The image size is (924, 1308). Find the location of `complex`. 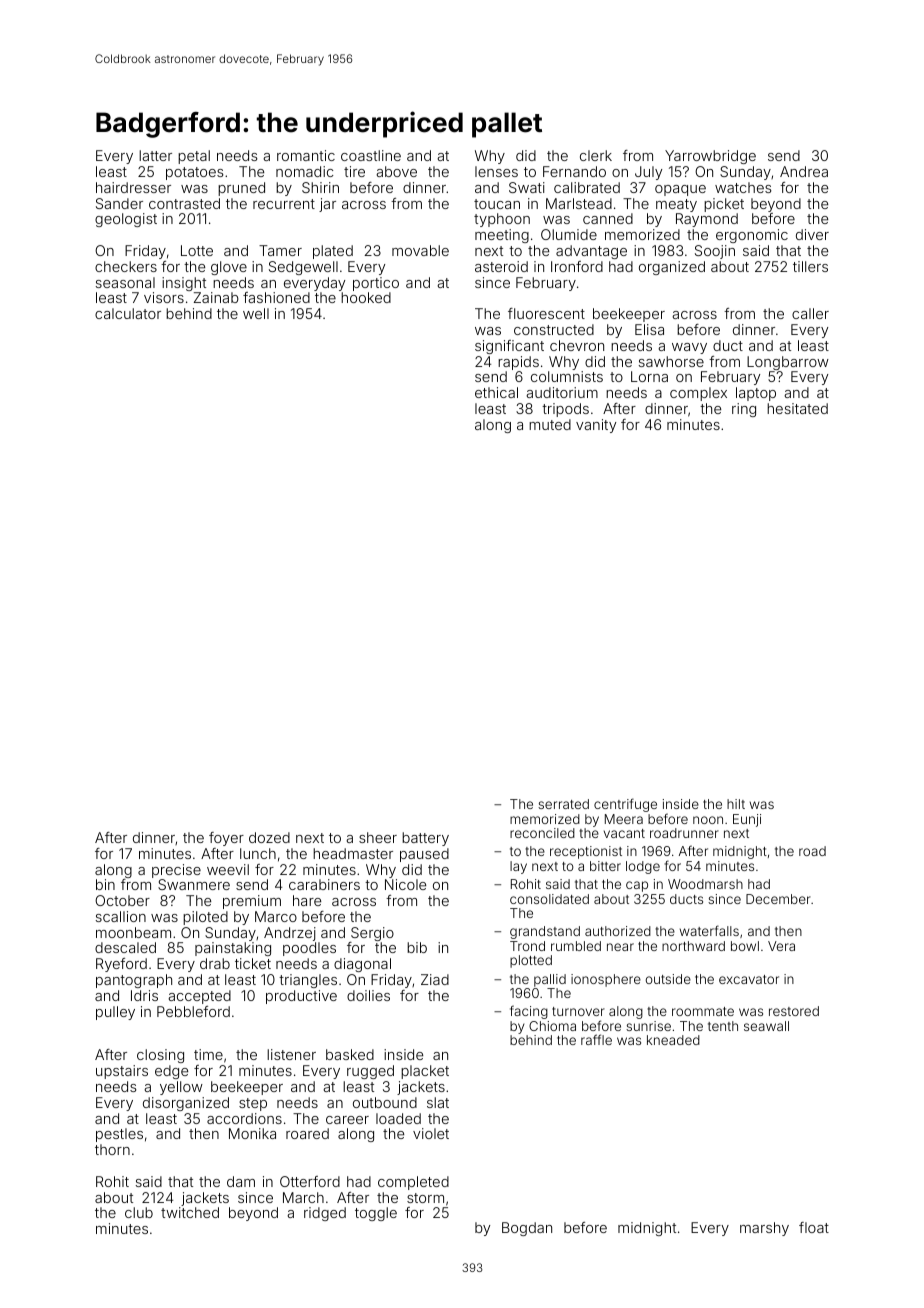

complex is located at coordinates (698, 394).
